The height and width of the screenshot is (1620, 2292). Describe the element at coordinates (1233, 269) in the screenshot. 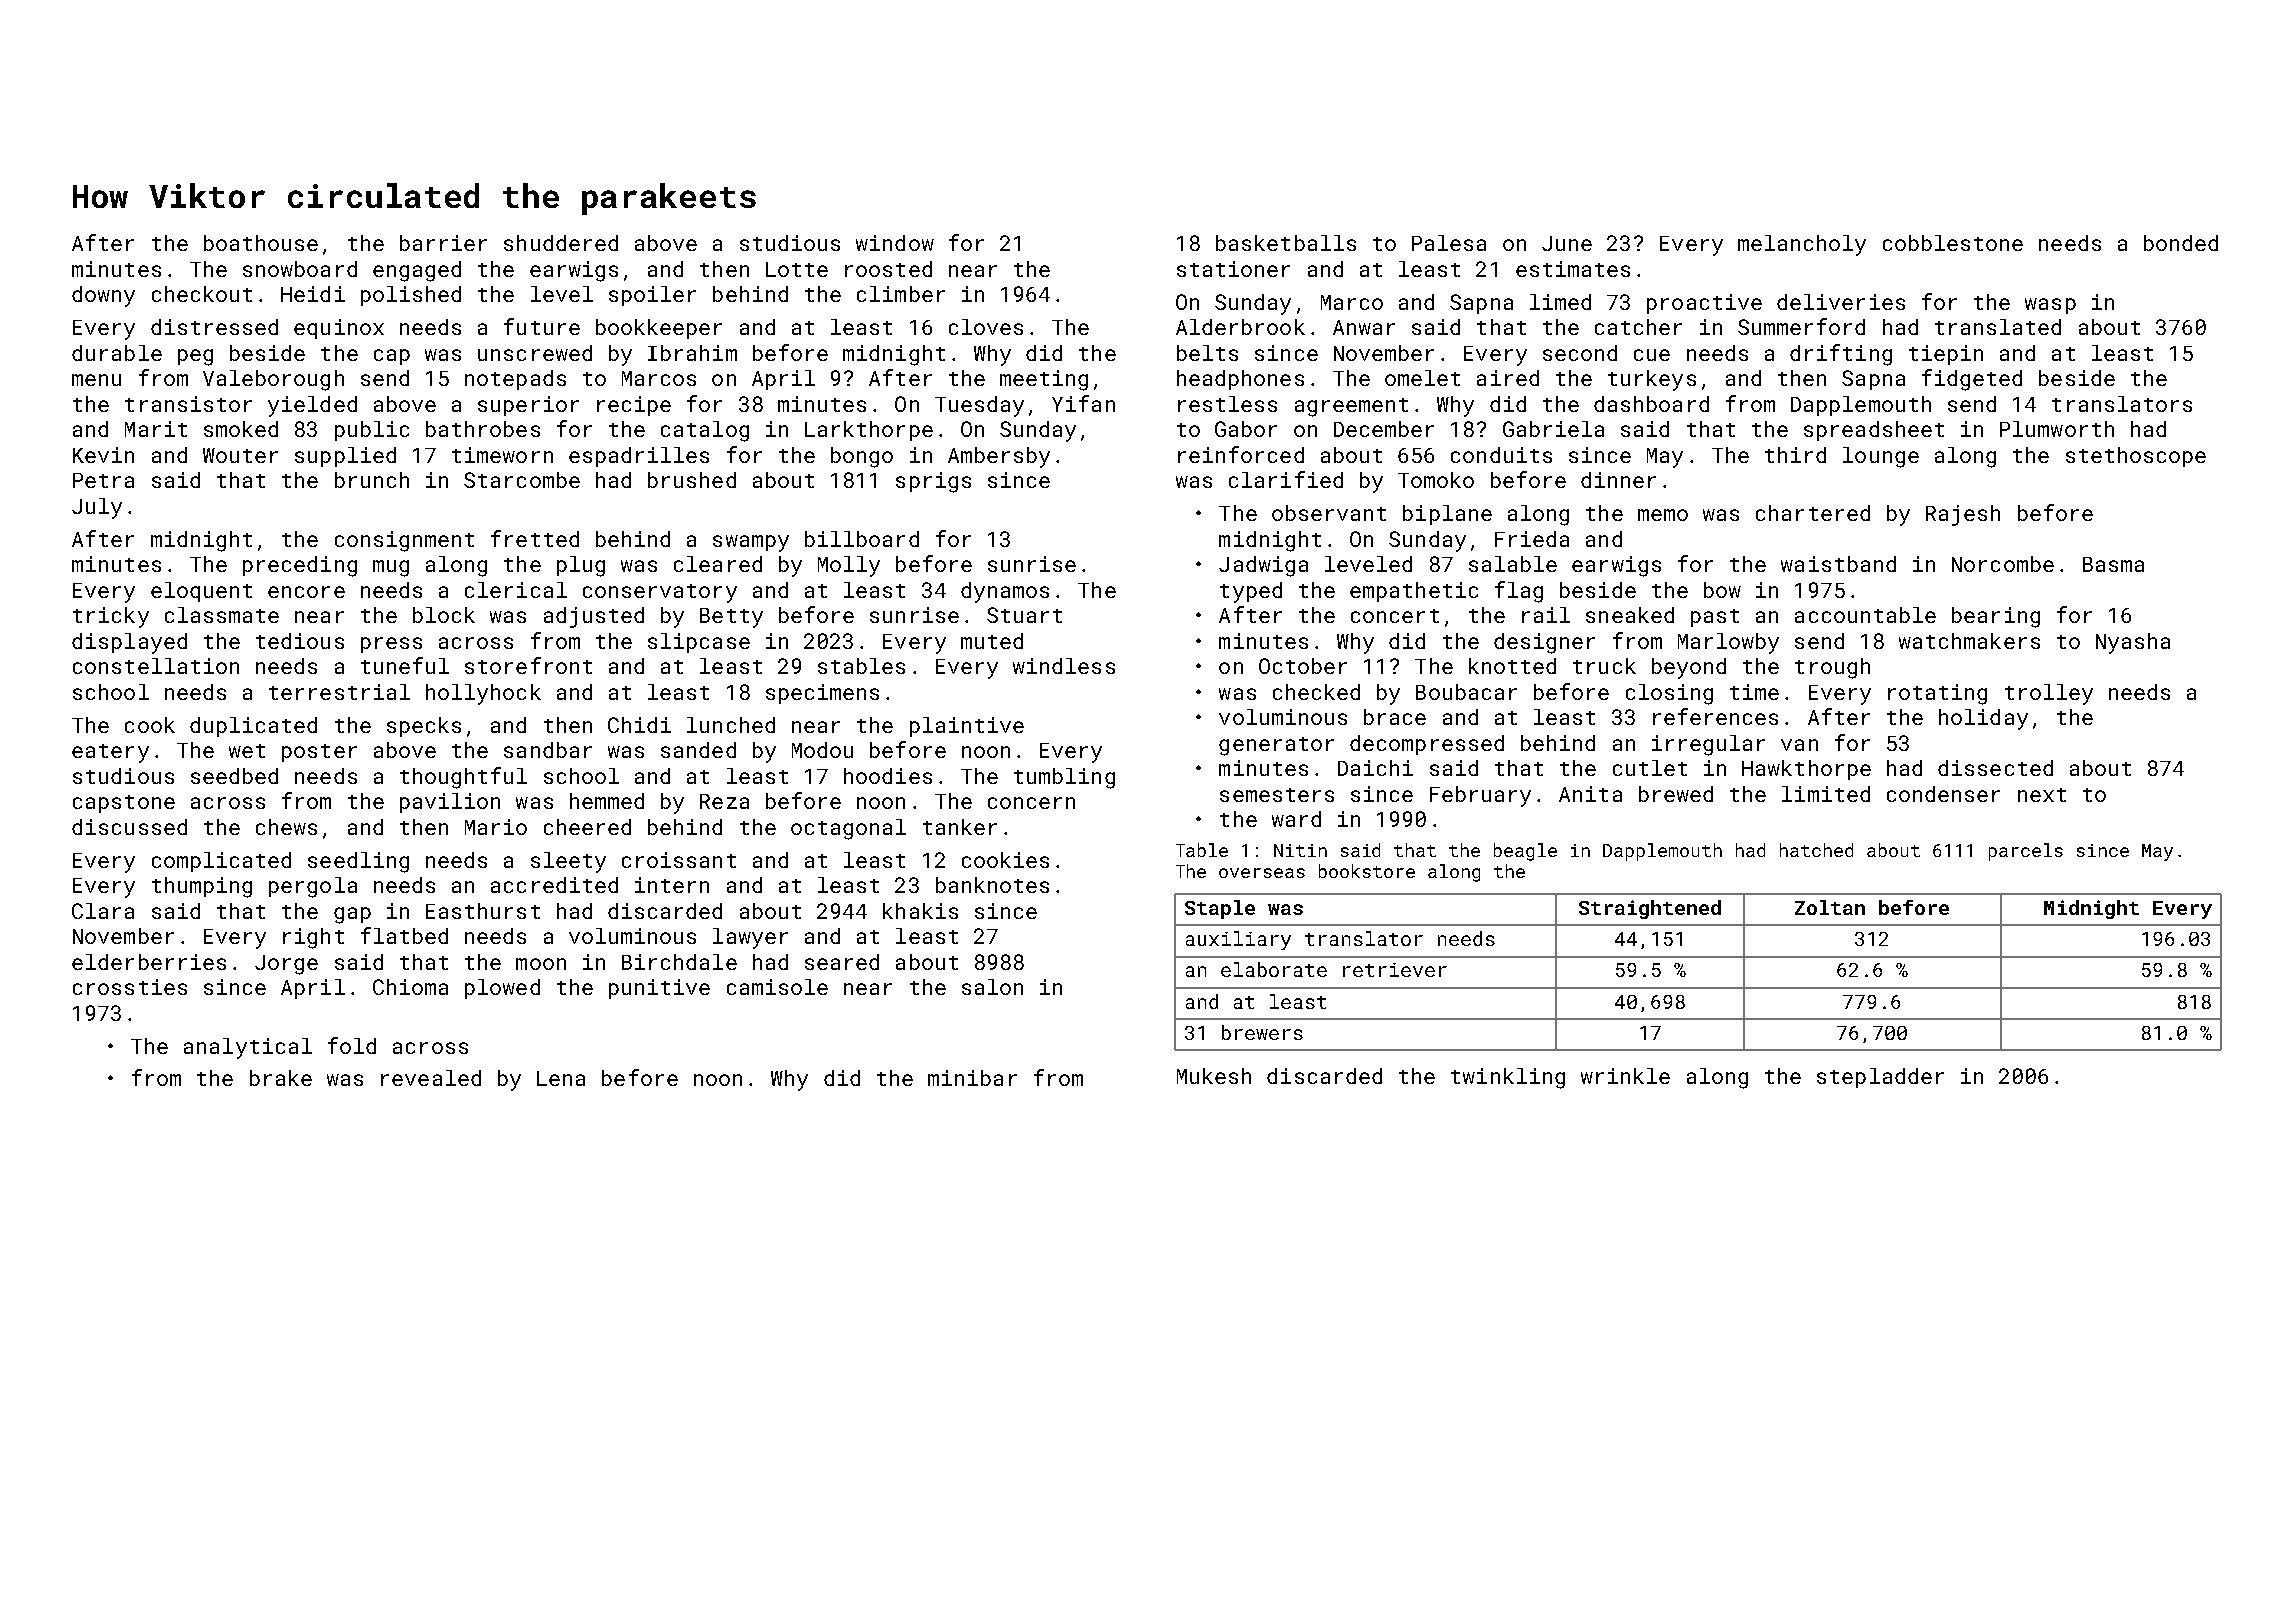

I see `stationer` at that location.
